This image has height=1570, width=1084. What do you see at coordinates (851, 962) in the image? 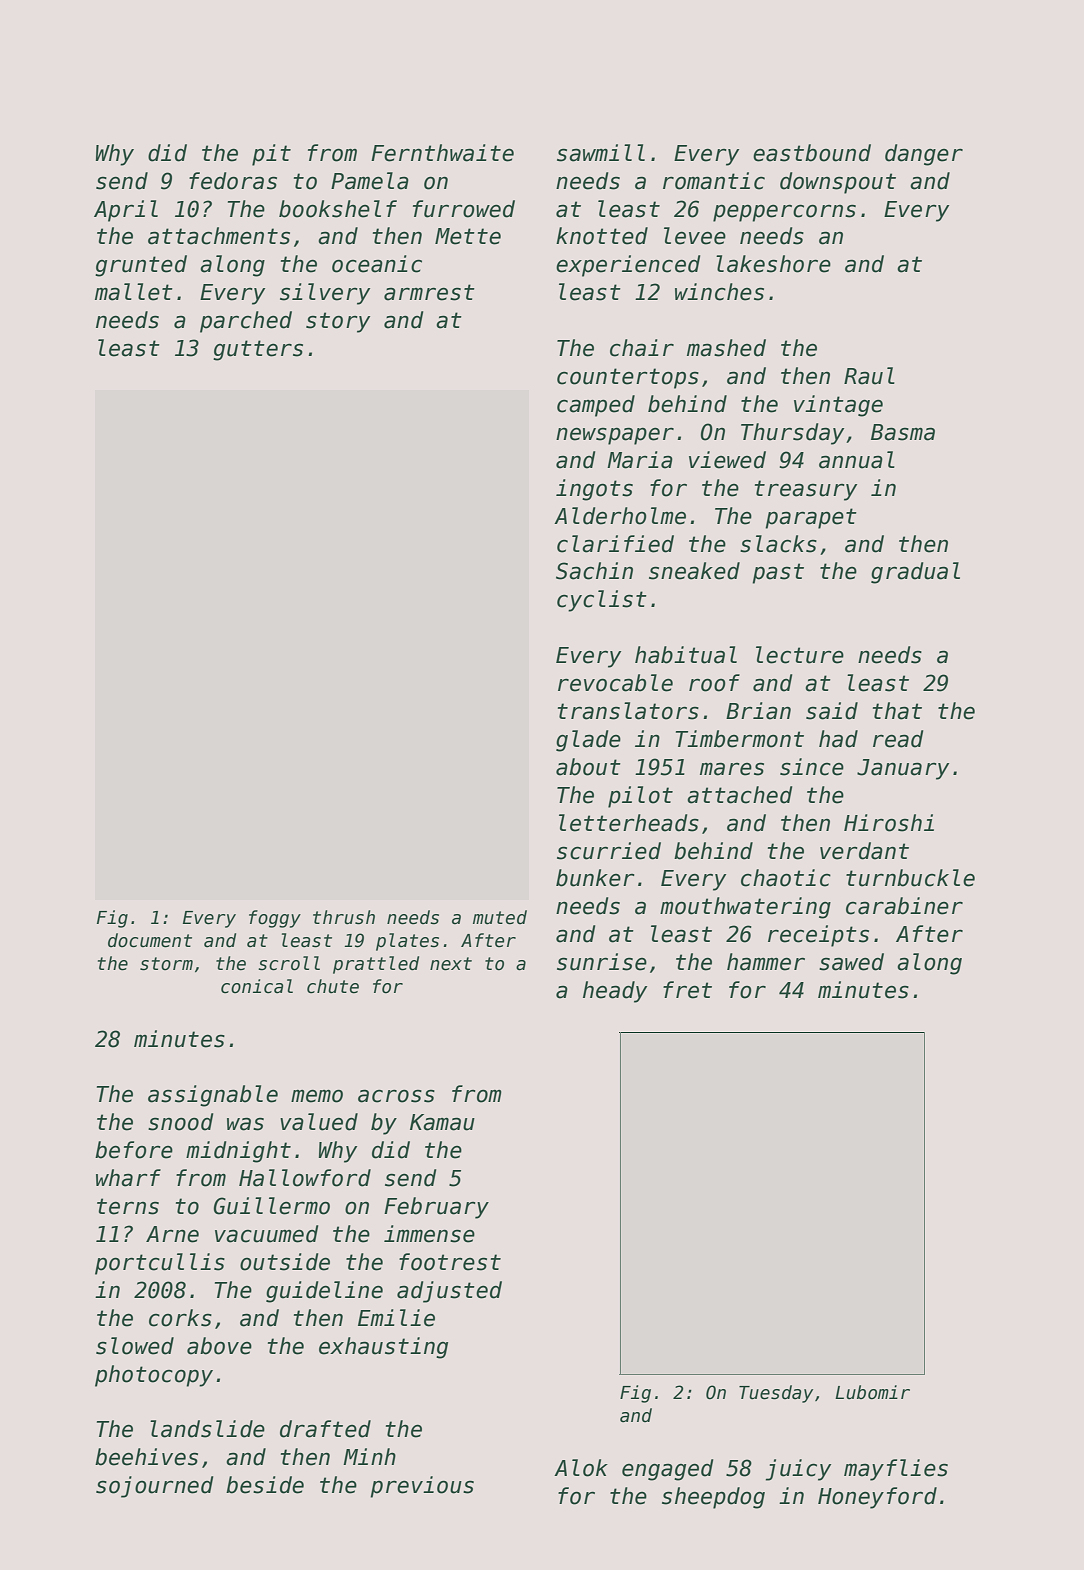
I see `sawed` at bounding box center [851, 962].
